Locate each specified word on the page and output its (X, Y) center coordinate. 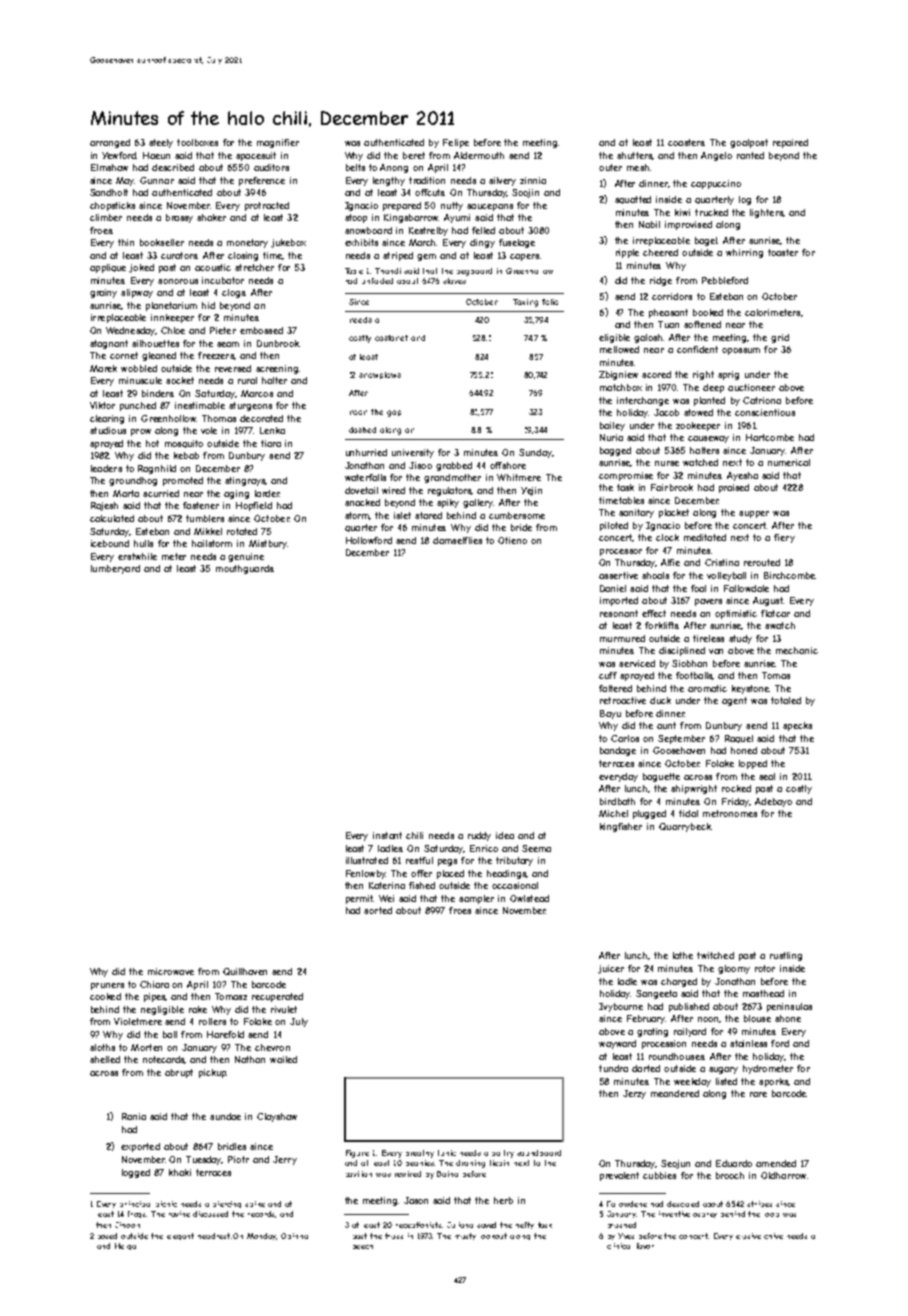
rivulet (284, 1009)
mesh (638, 167)
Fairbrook (672, 487)
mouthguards (244, 569)
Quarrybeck (685, 827)
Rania (134, 1116)
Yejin (531, 491)
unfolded (377, 281)
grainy (103, 293)
